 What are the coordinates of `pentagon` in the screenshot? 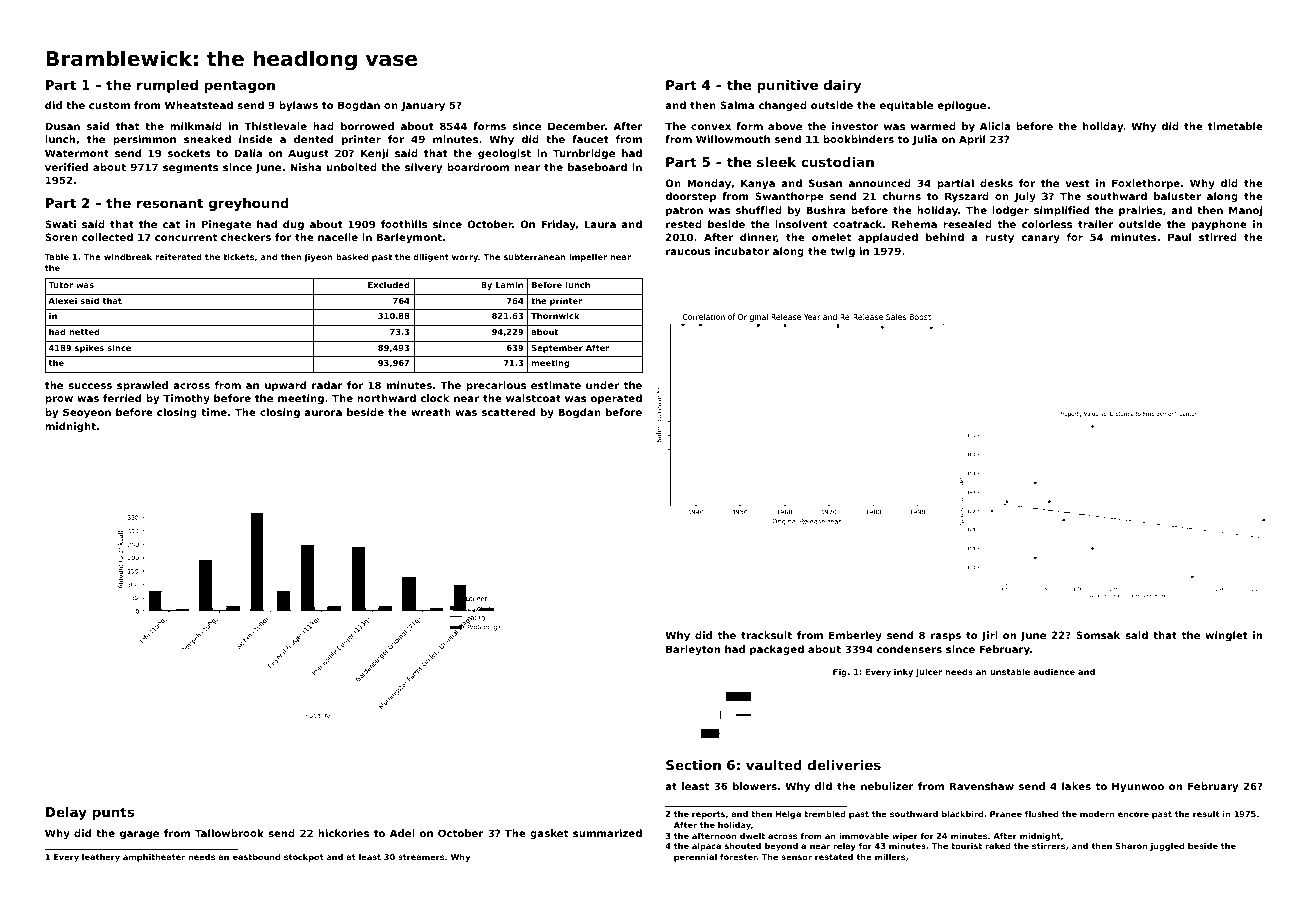 It's located at (240, 86).
